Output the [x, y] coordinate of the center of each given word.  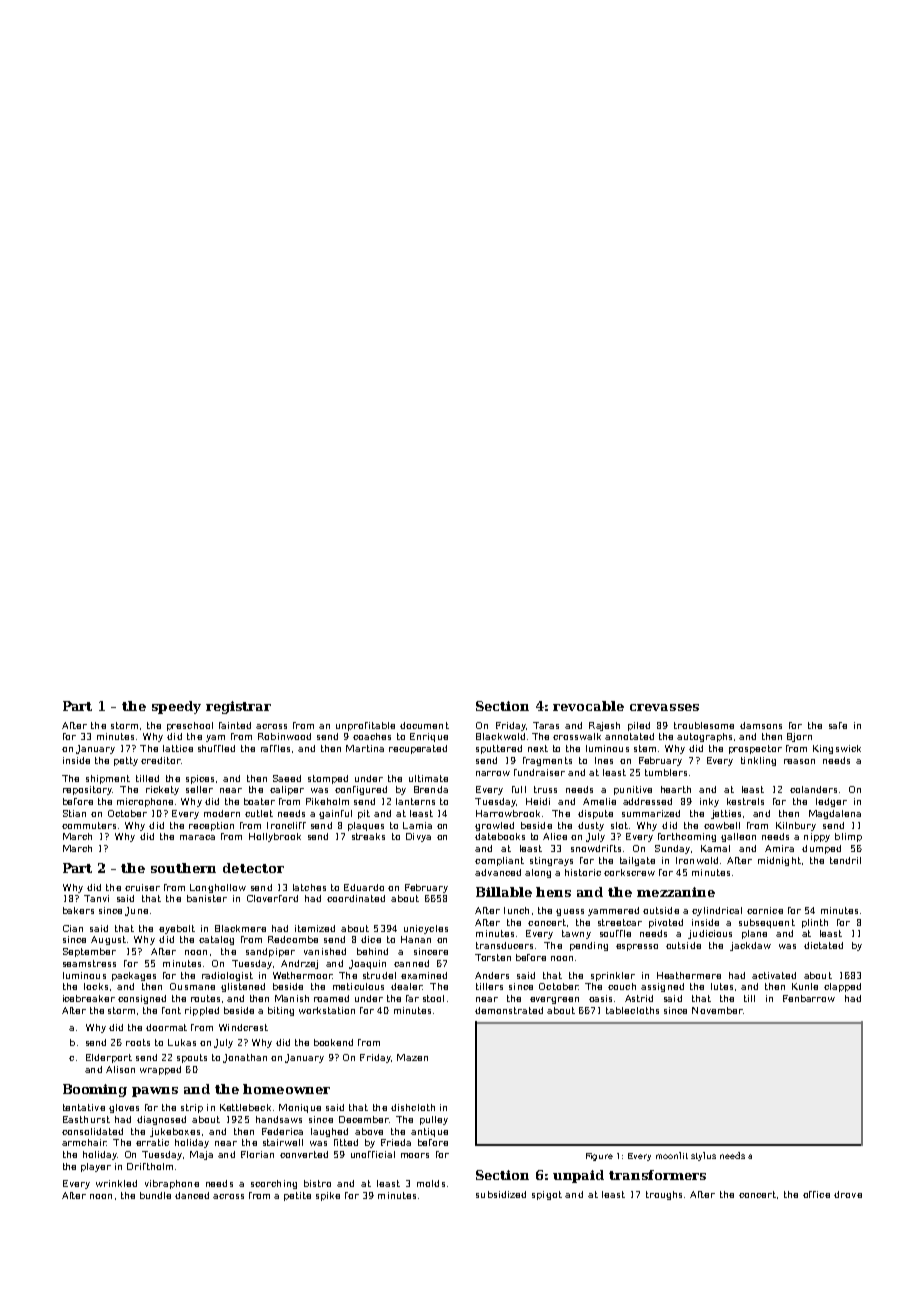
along [538, 873]
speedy [176, 707]
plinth [815, 923]
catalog [216, 940]
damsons [761, 725]
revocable [588, 706]
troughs [664, 1195]
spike [328, 1196]
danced [192, 1195]
